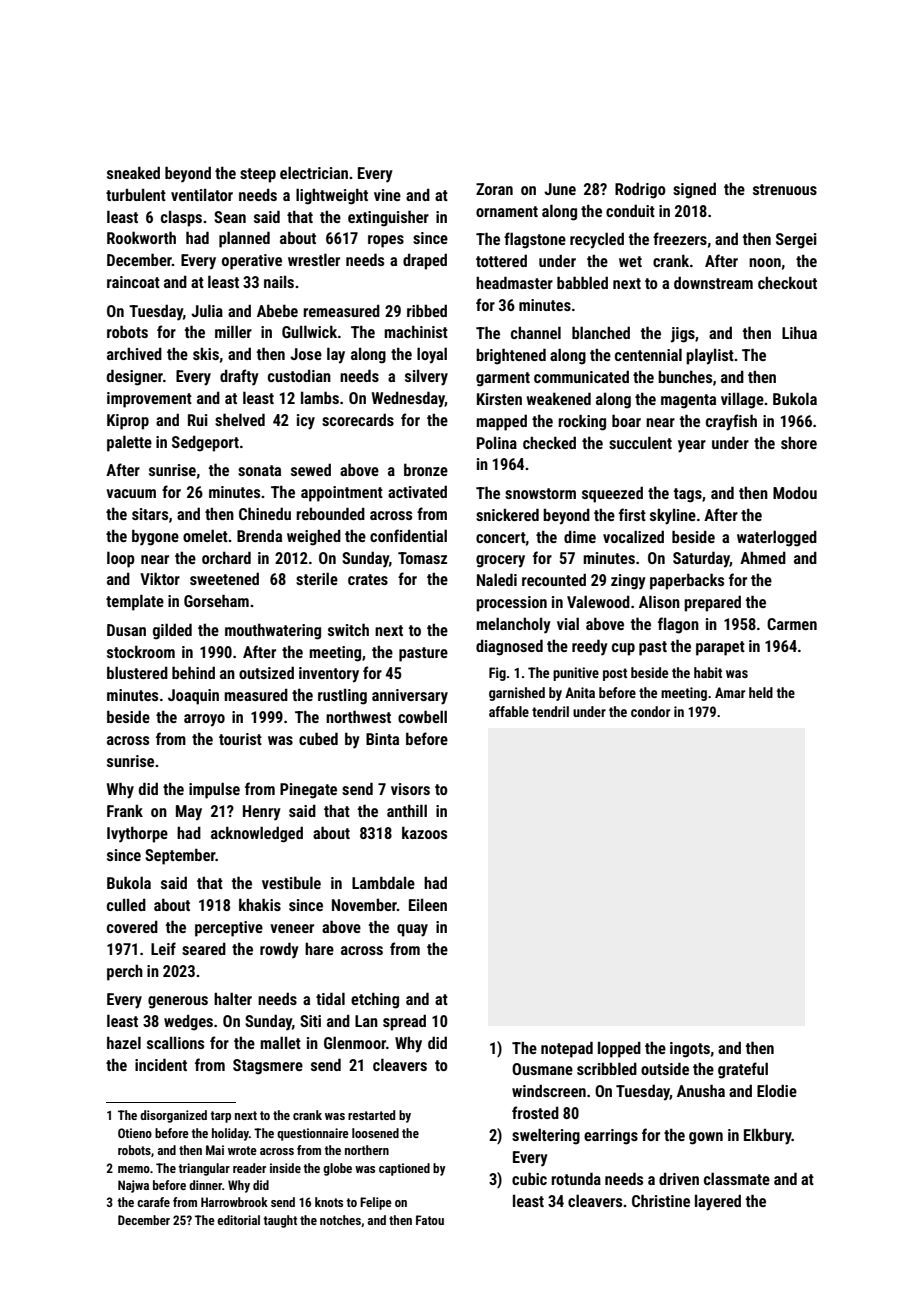 The width and height of the screenshot is (924, 1308). I want to click on palette, so click(129, 443).
